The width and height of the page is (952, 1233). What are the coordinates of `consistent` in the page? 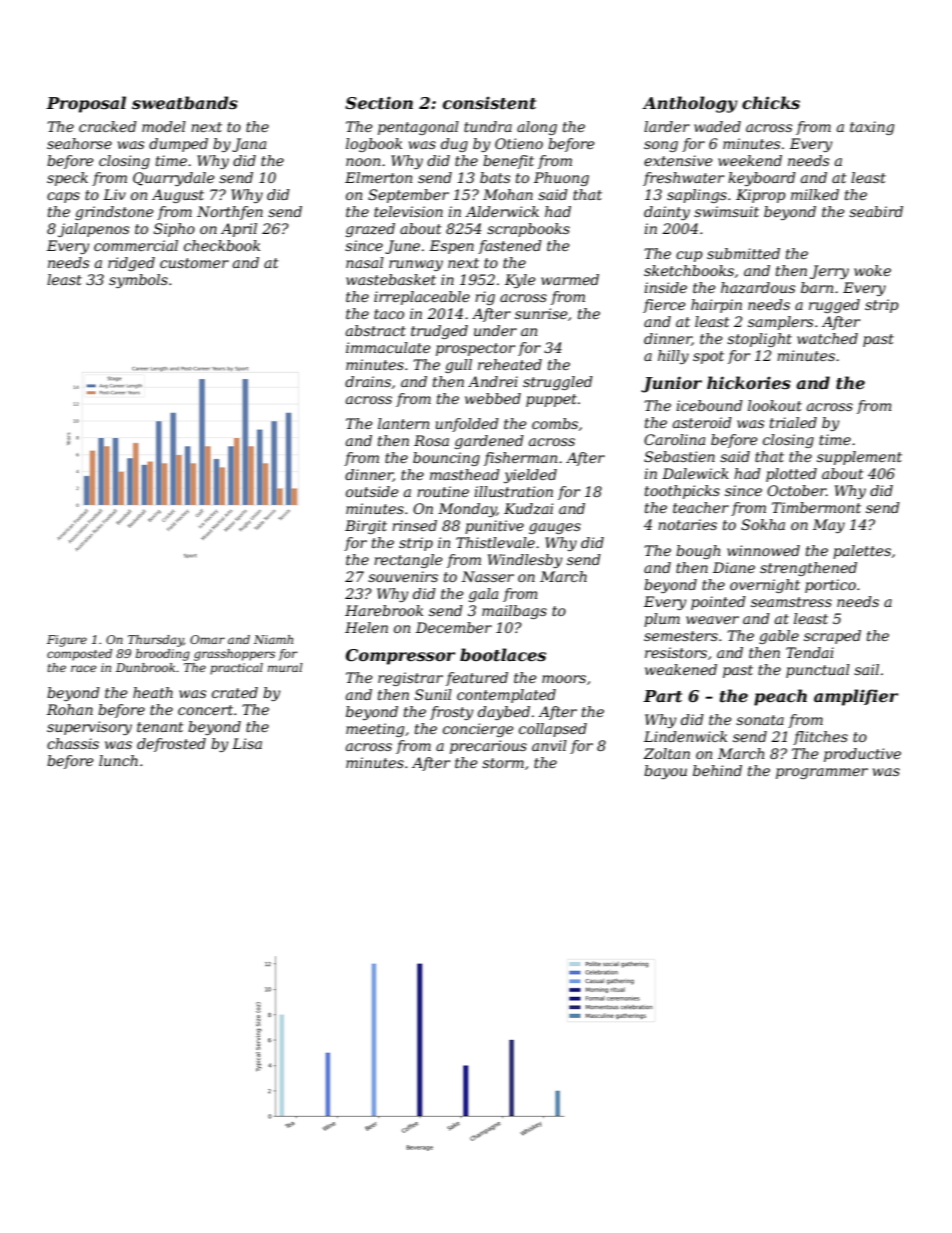 It's located at (489, 102).
